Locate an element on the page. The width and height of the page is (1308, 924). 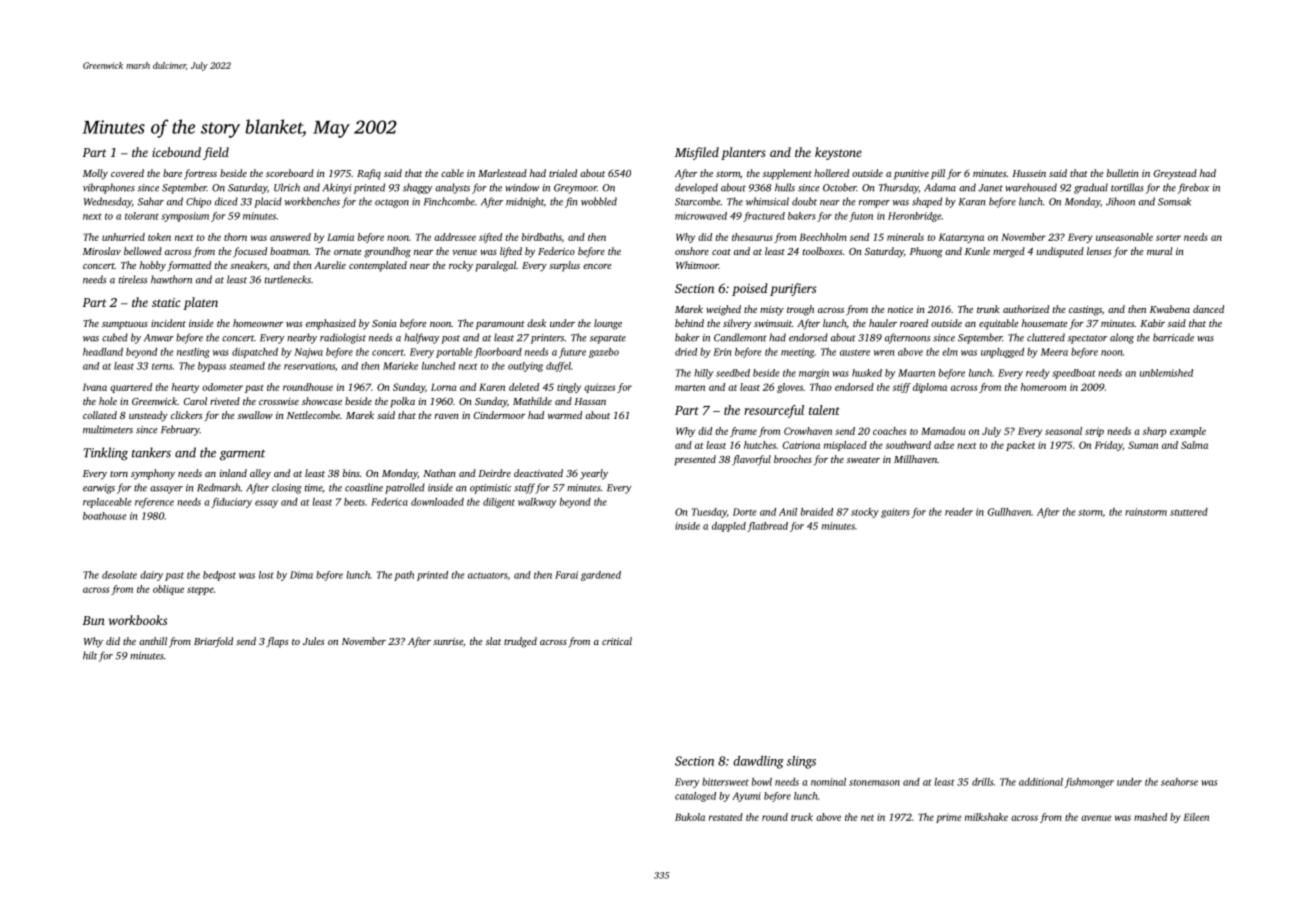
stuttered is located at coordinates (1189, 512).
